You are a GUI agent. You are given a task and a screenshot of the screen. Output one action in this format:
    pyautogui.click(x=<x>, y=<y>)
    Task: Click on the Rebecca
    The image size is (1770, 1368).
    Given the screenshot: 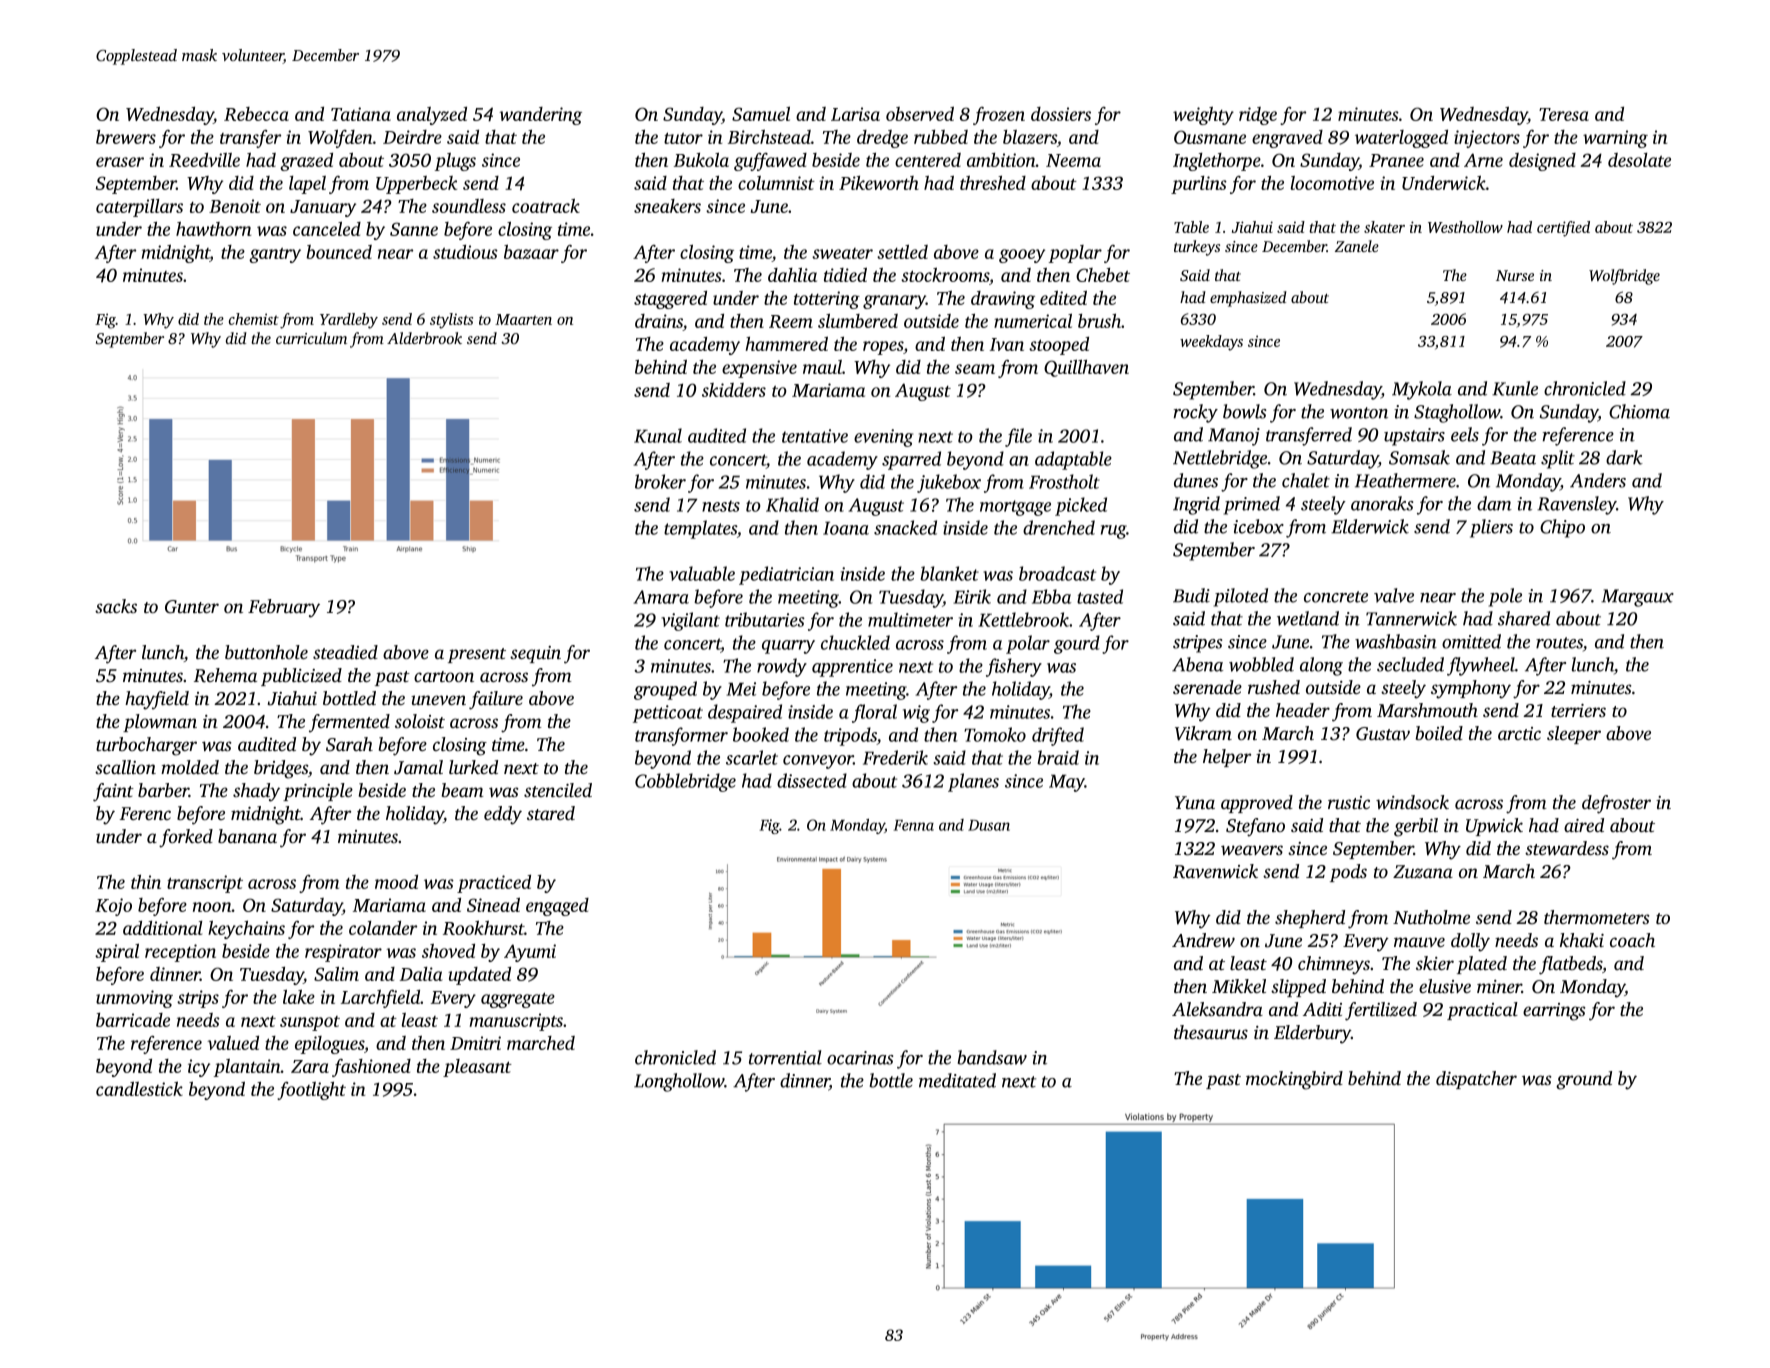 What is the action you would take?
    pyautogui.click(x=256, y=114)
